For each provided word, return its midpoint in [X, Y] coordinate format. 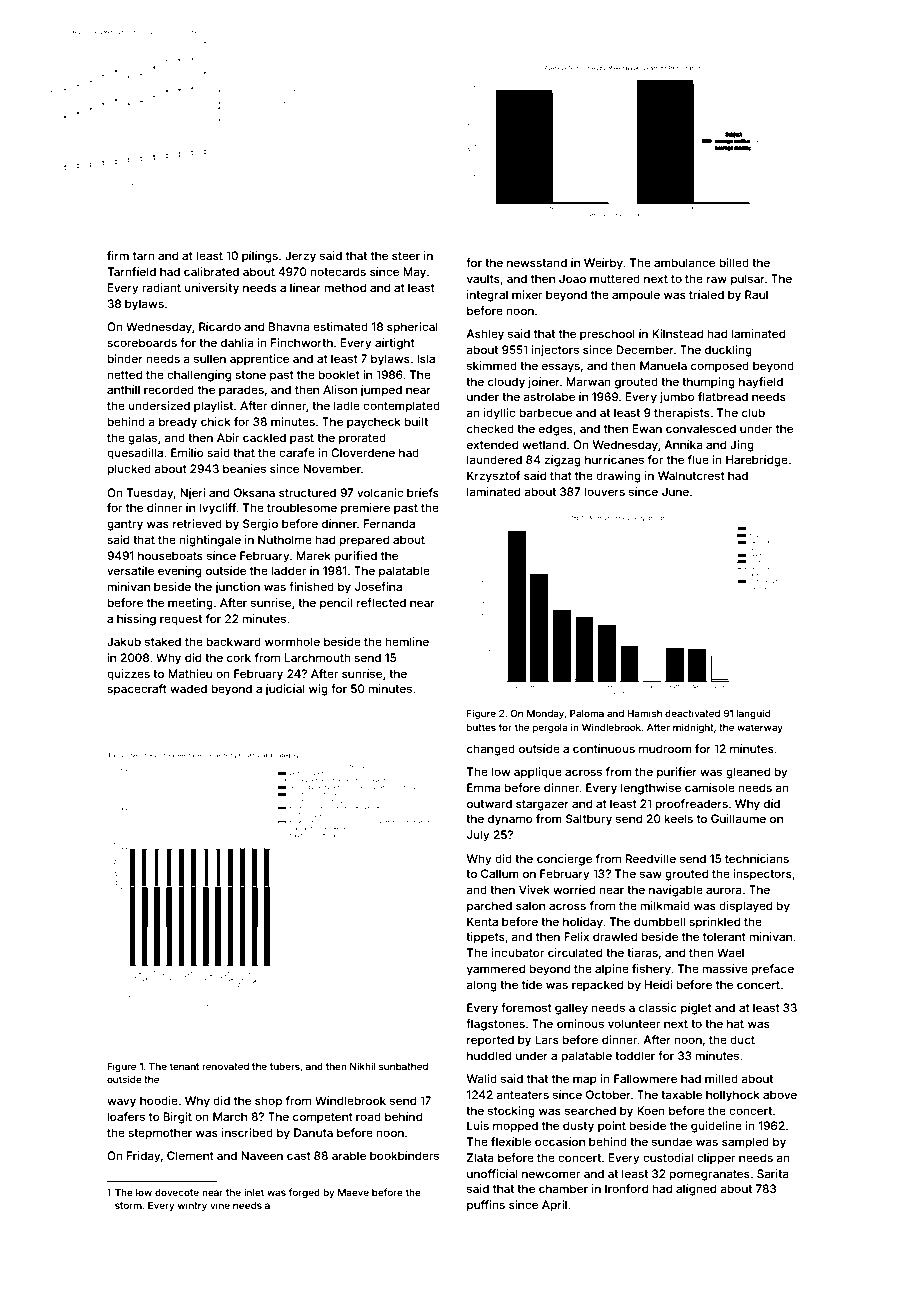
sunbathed [403, 1066]
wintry [192, 1206]
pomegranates [709, 1175]
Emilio [187, 452]
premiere [365, 509]
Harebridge [757, 461]
